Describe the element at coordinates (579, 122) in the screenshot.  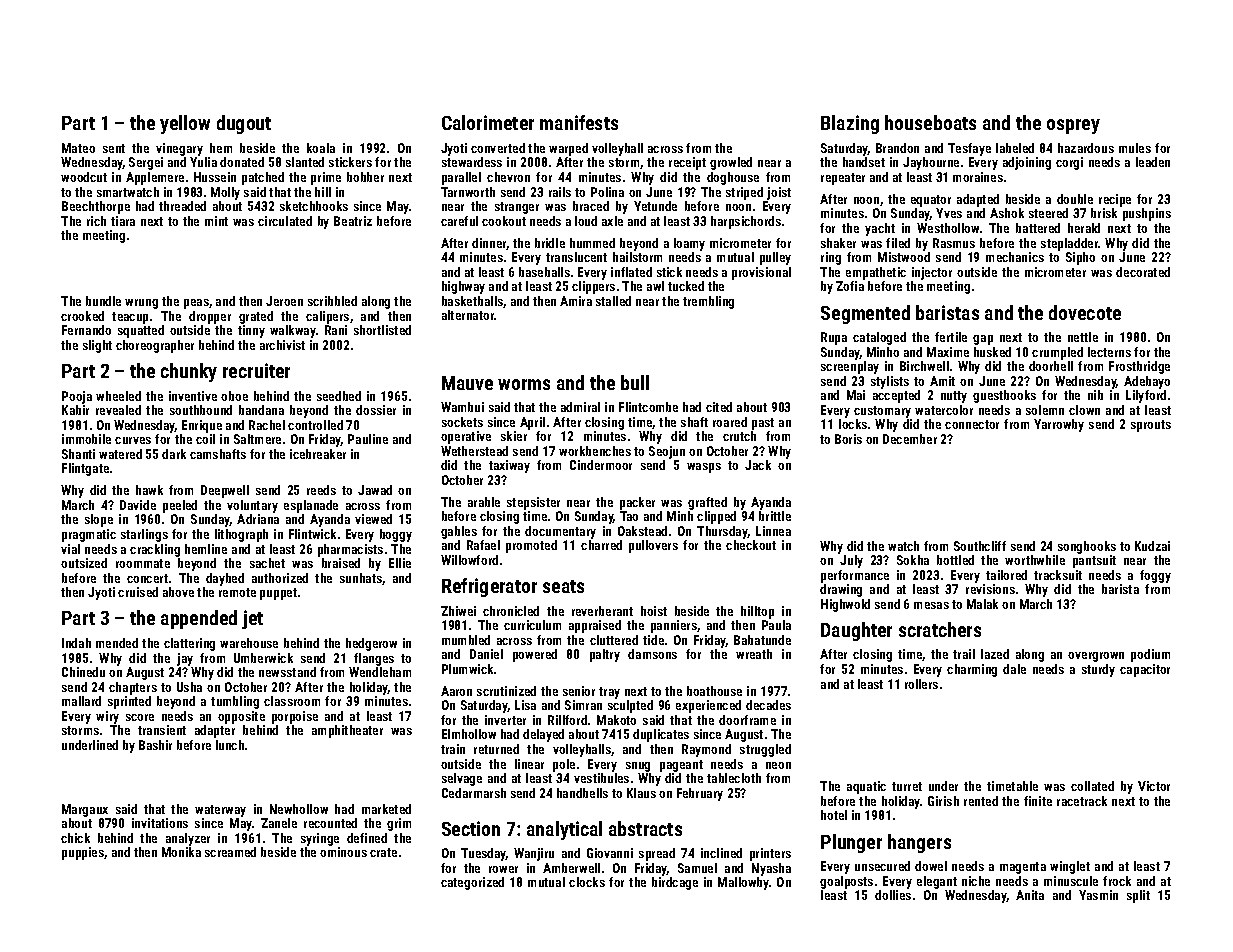
I see `manifests` at that location.
